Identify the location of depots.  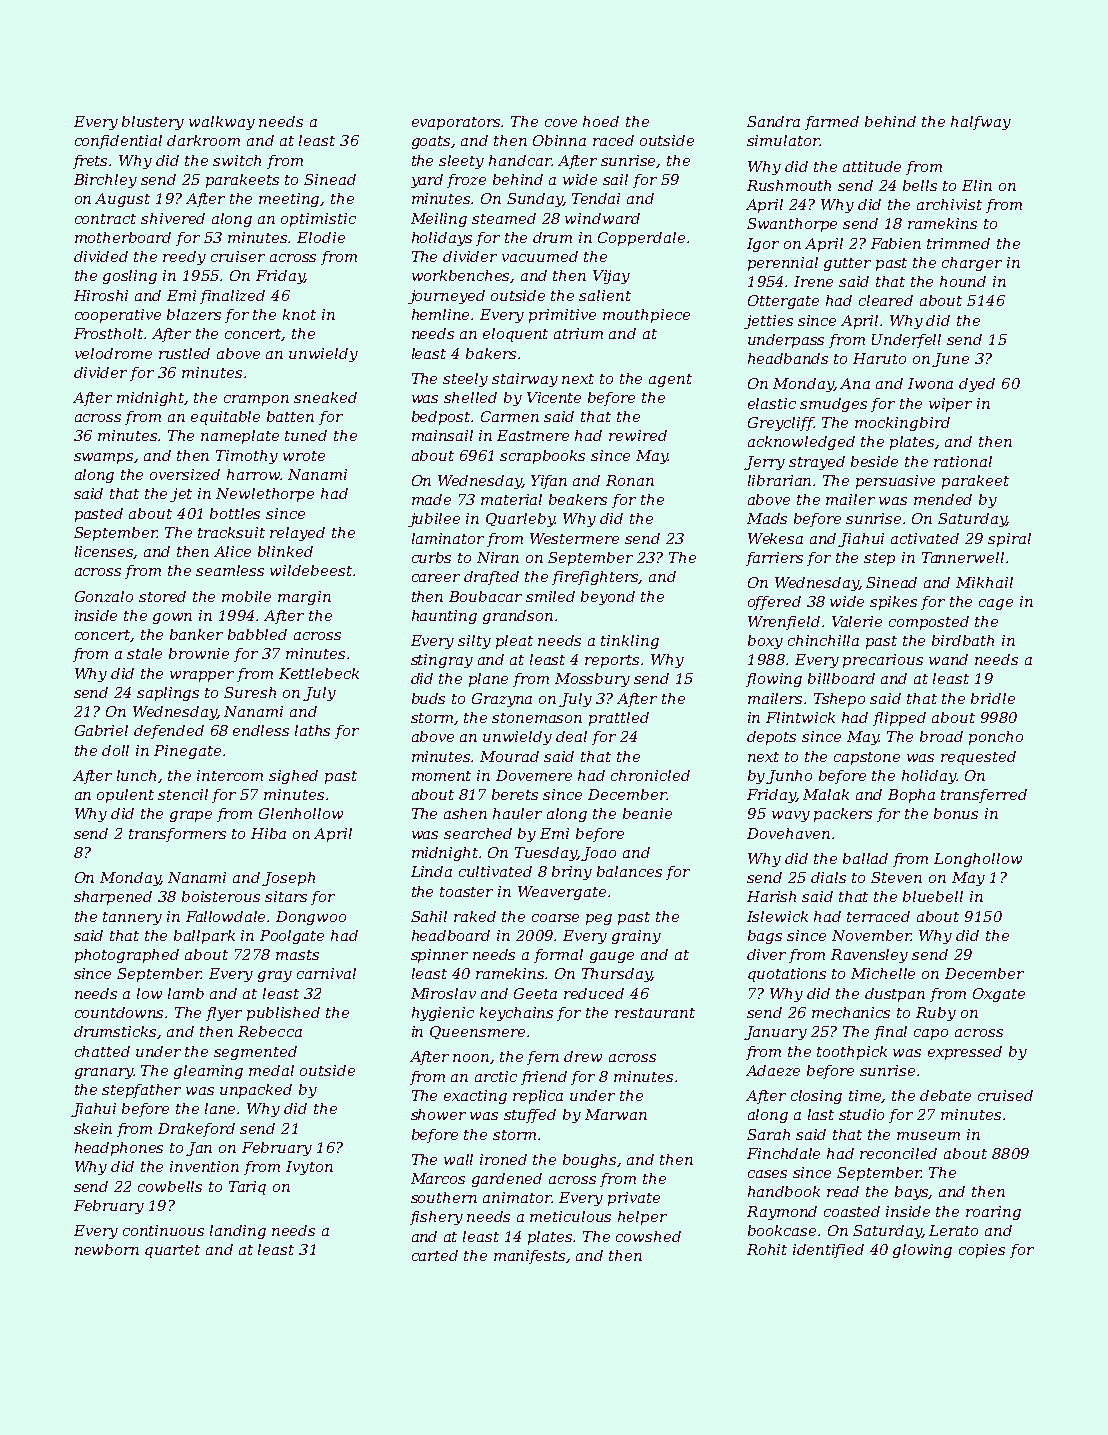
(771, 738).
